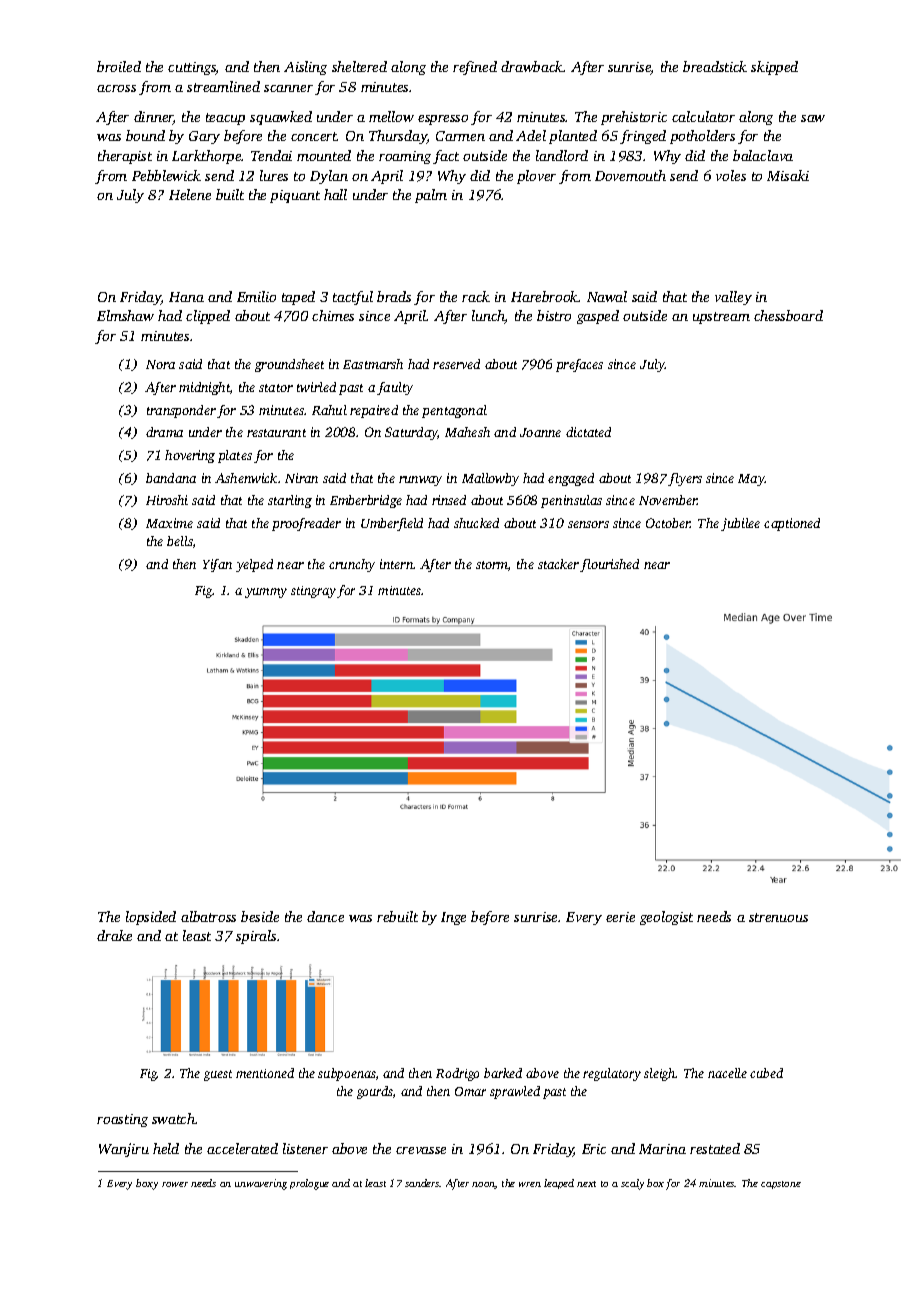 This screenshot has width=924, height=1308. Describe the element at coordinates (540, 432) in the screenshot. I see `Joanne` at that location.
